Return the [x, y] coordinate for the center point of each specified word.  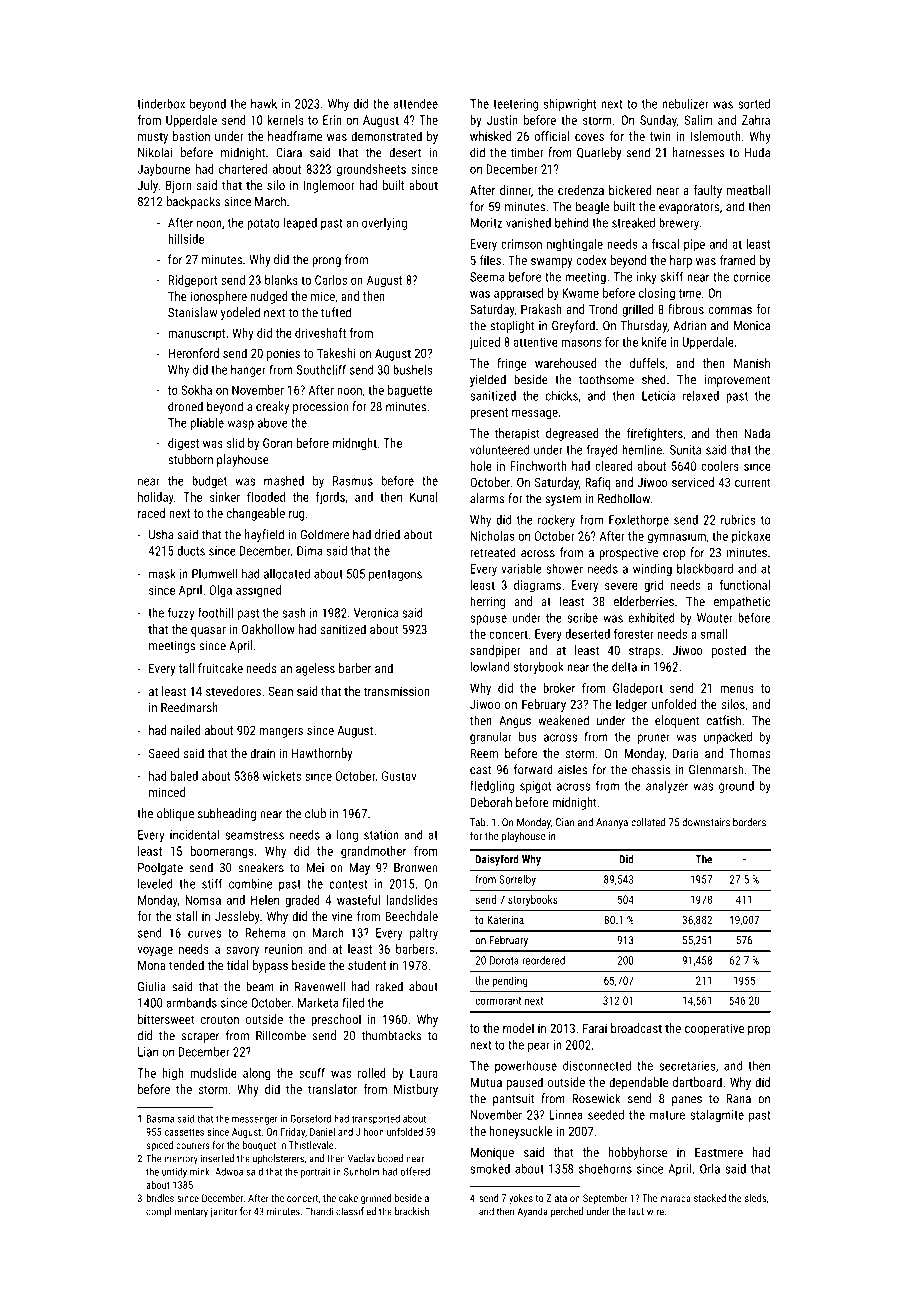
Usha [161, 534]
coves [589, 137]
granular [491, 738]
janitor [223, 1212]
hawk [264, 104]
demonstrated [386, 136]
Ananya [612, 823]
